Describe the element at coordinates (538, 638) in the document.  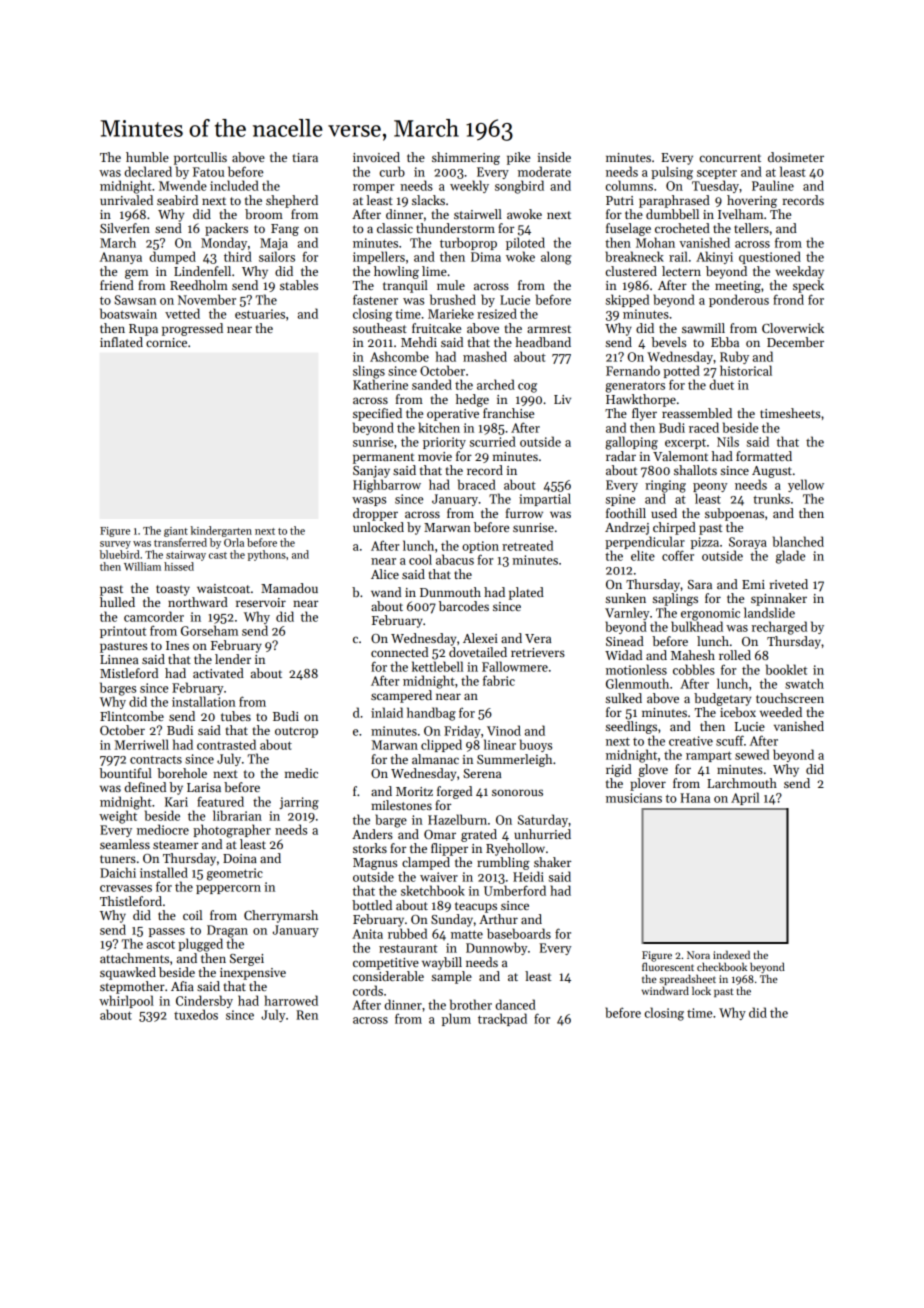
I see `Vera` at that location.
